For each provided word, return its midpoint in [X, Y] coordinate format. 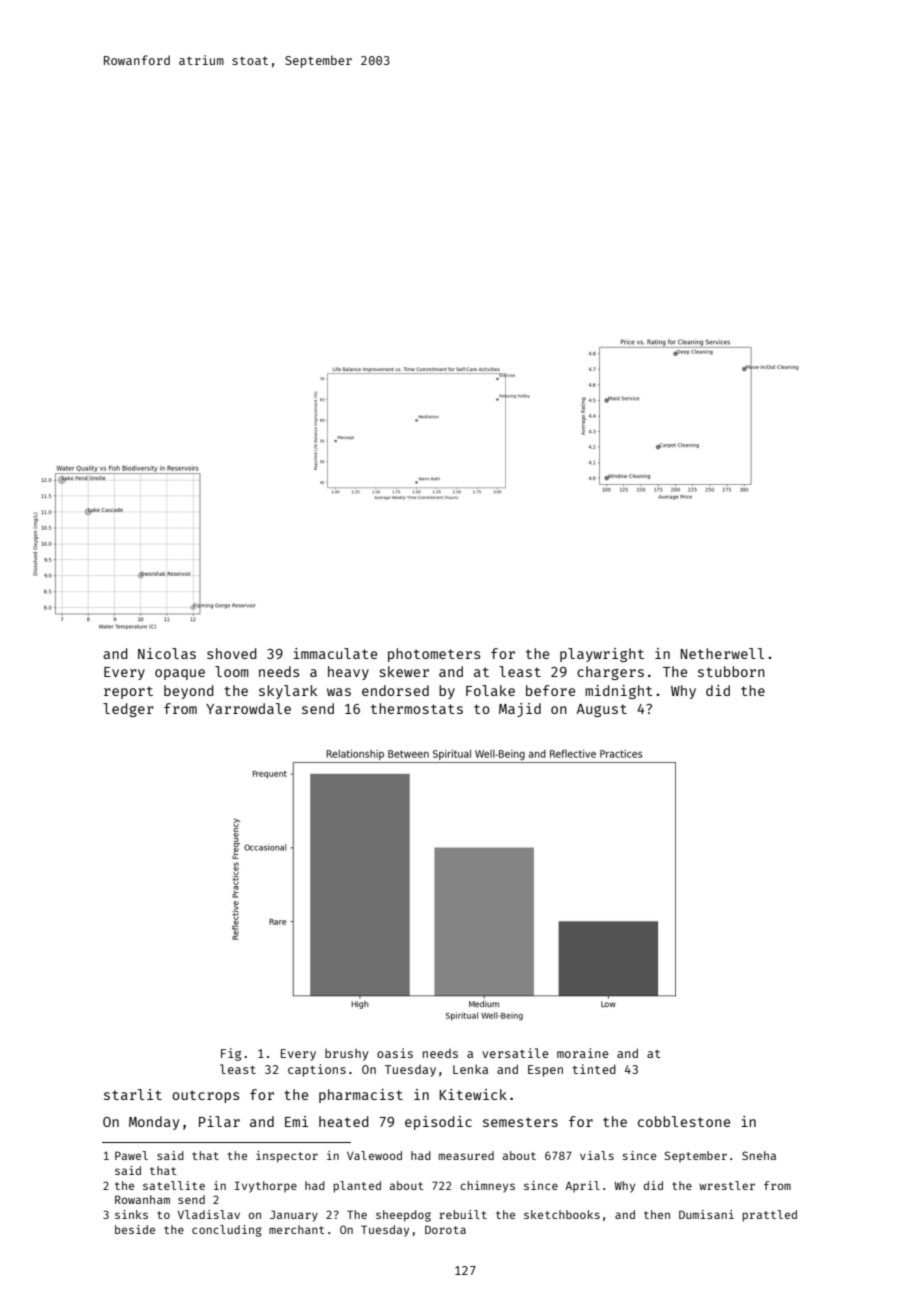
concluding [227, 1231]
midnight [619, 692]
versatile [515, 1053]
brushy [346, 1054]
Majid [520, 710]
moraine [583, 1053]
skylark [288, 692]
